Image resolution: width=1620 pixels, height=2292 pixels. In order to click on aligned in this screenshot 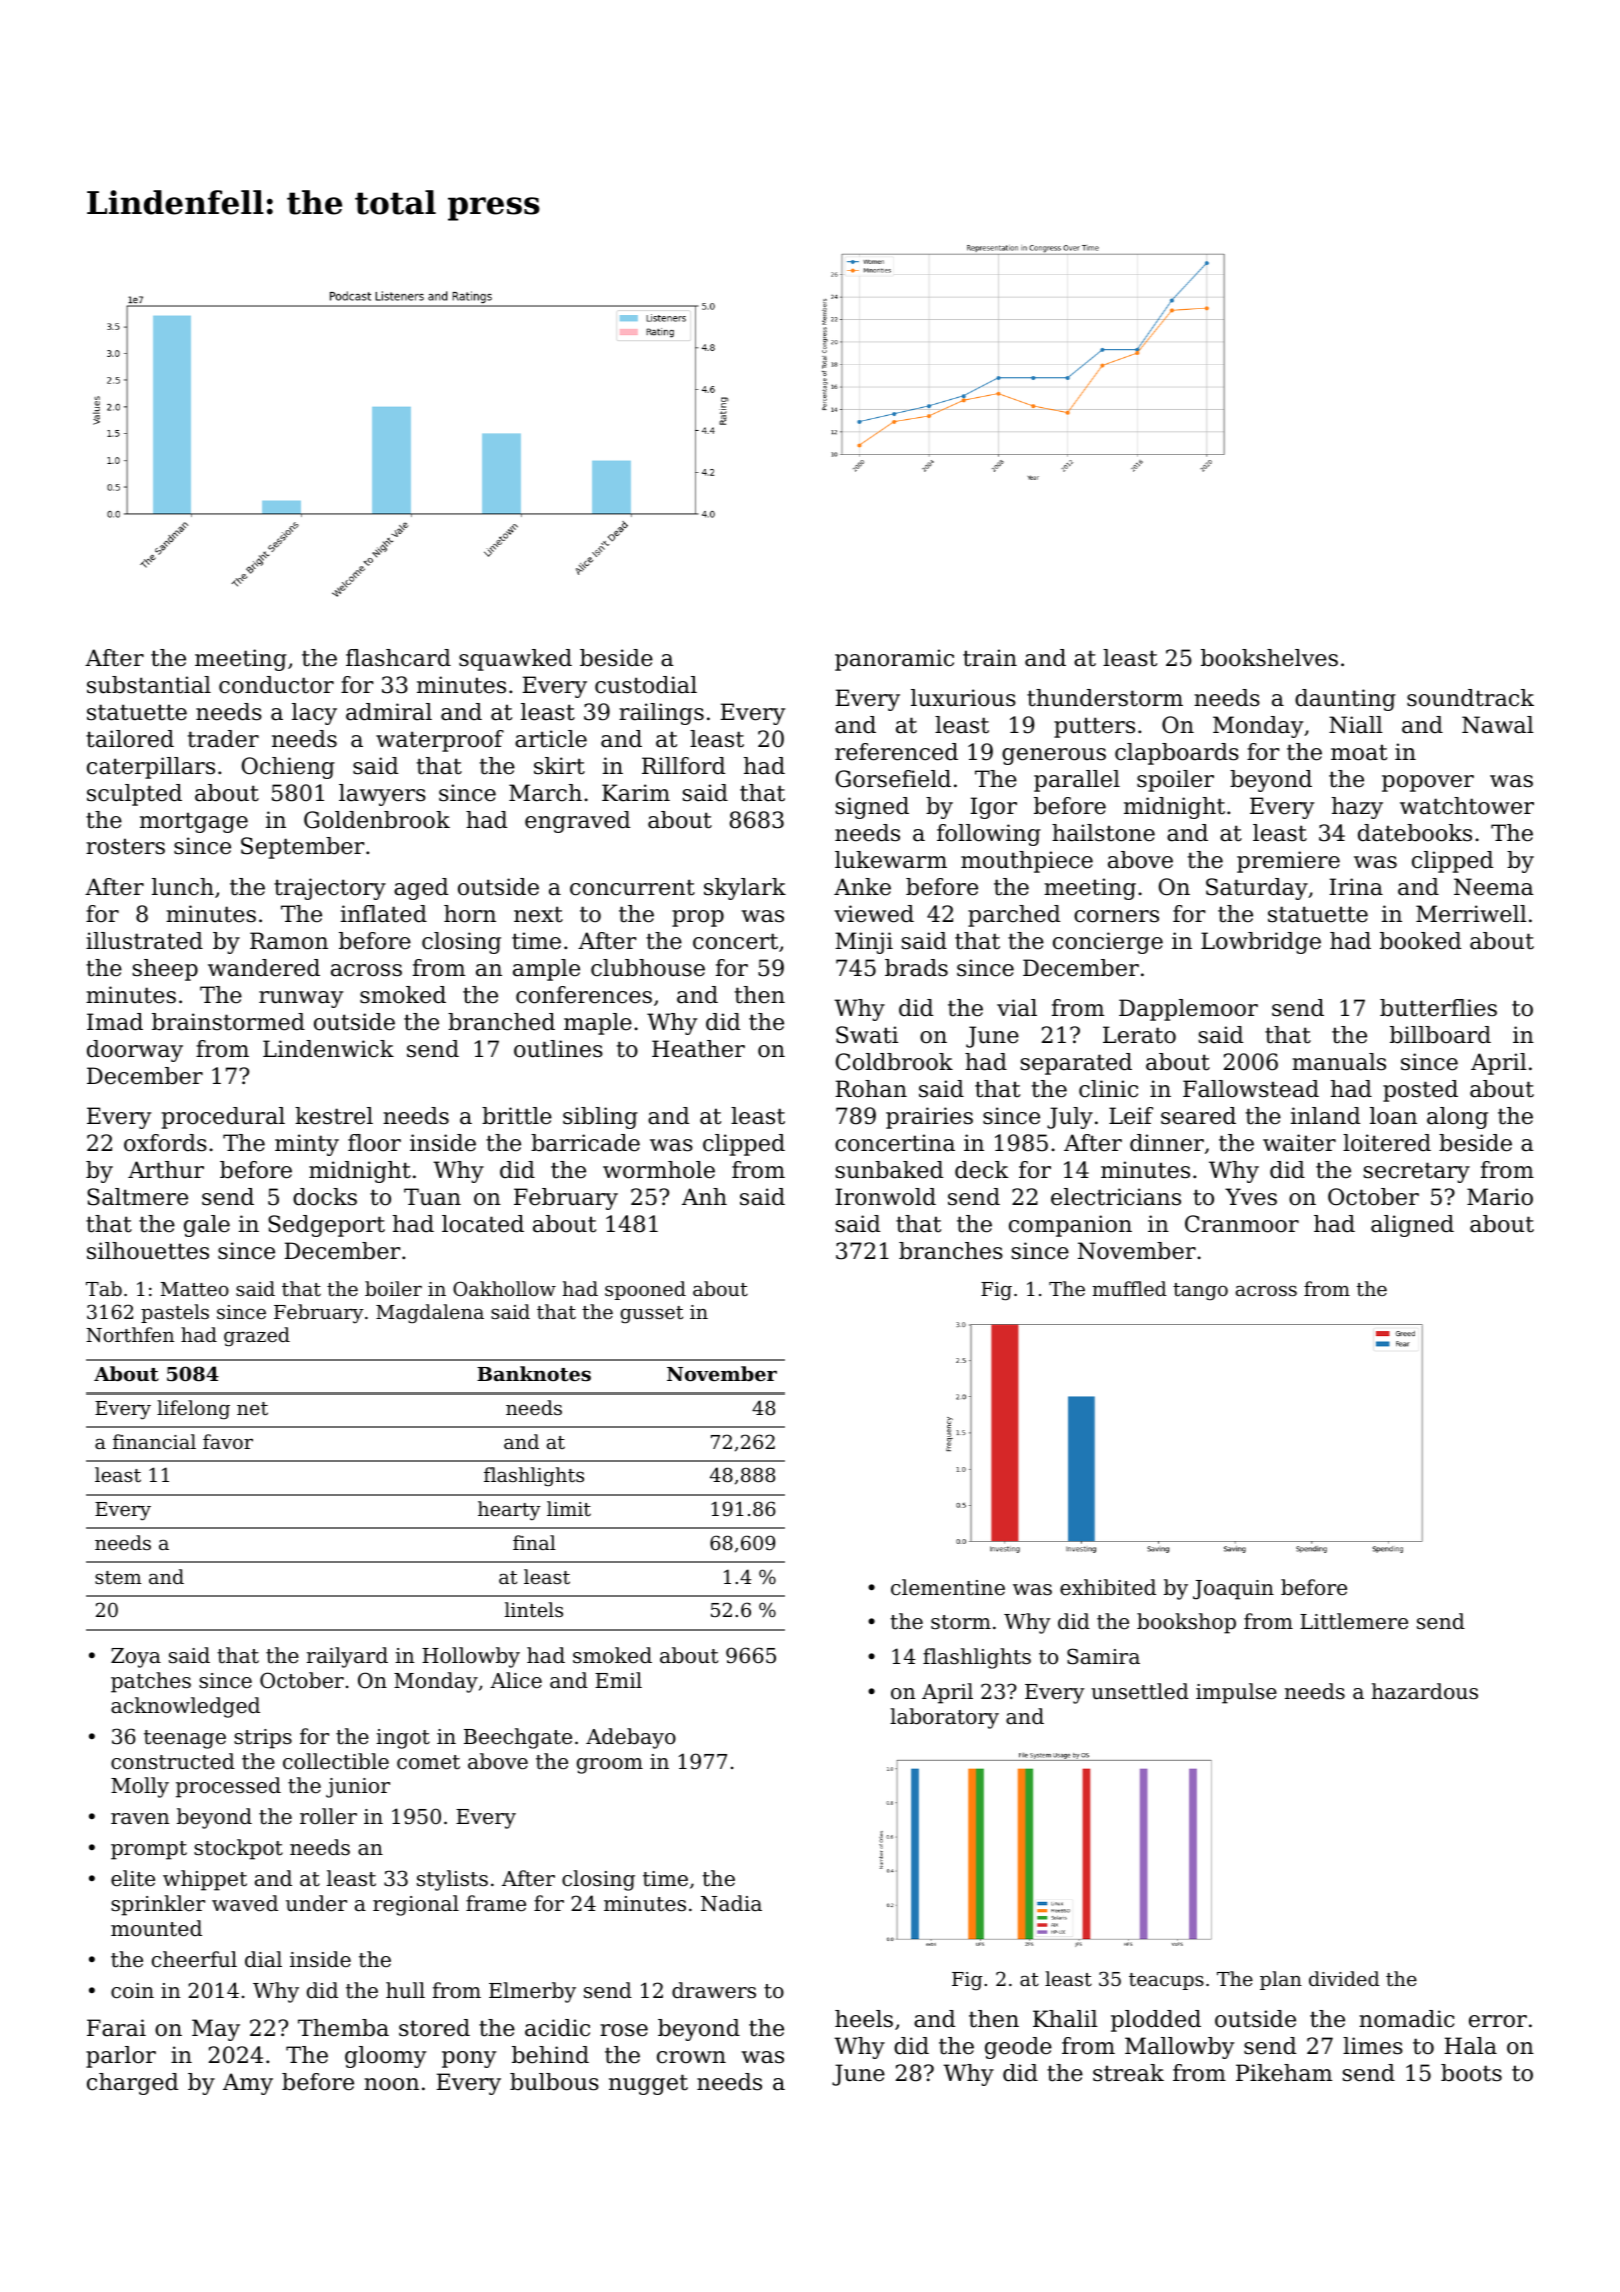, I will do `click(1412, 1226)`.
